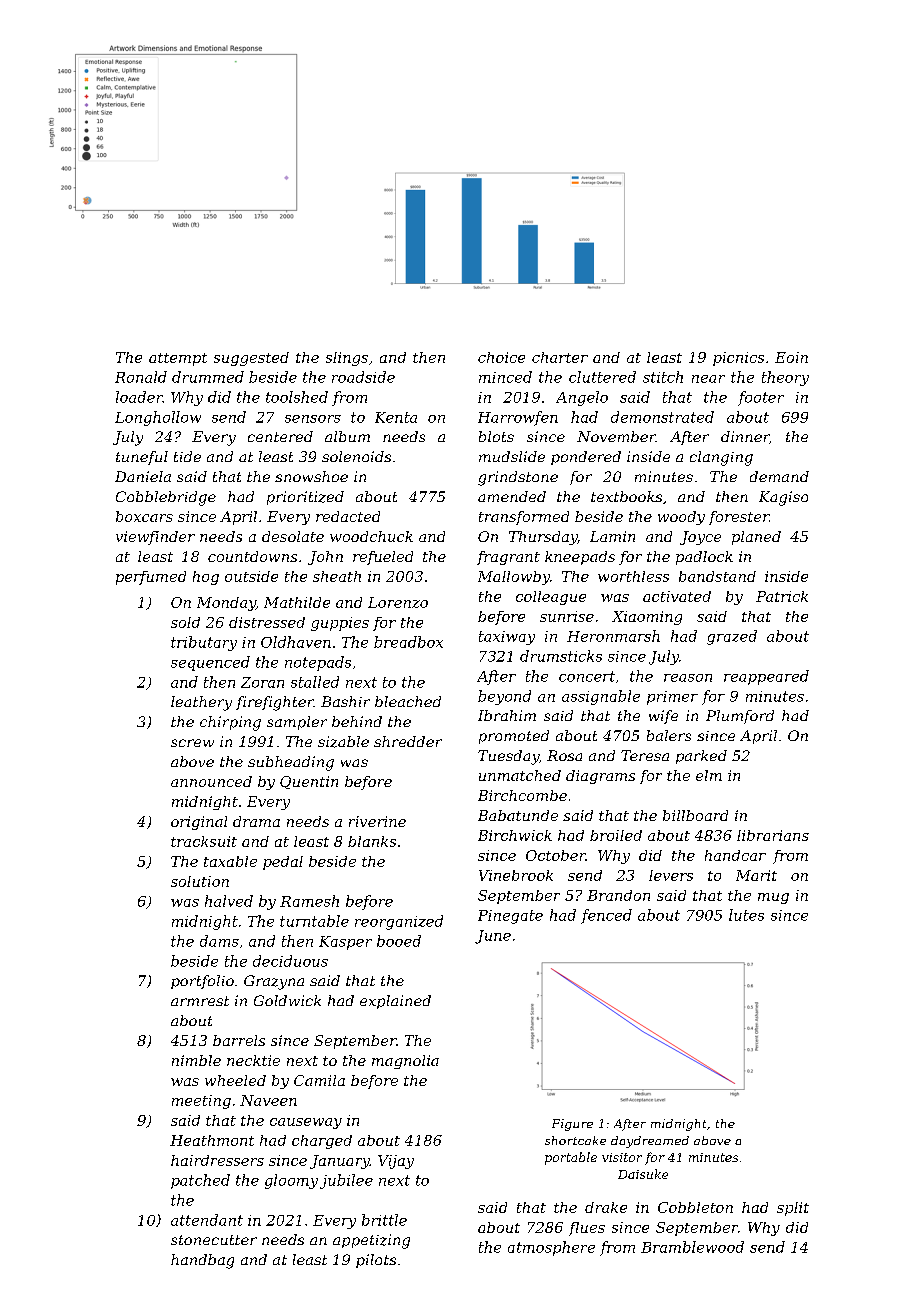  What do you see at coordinates (512, 496) in the screenshot?
I see `amended` at bounding box center [512, 496].
